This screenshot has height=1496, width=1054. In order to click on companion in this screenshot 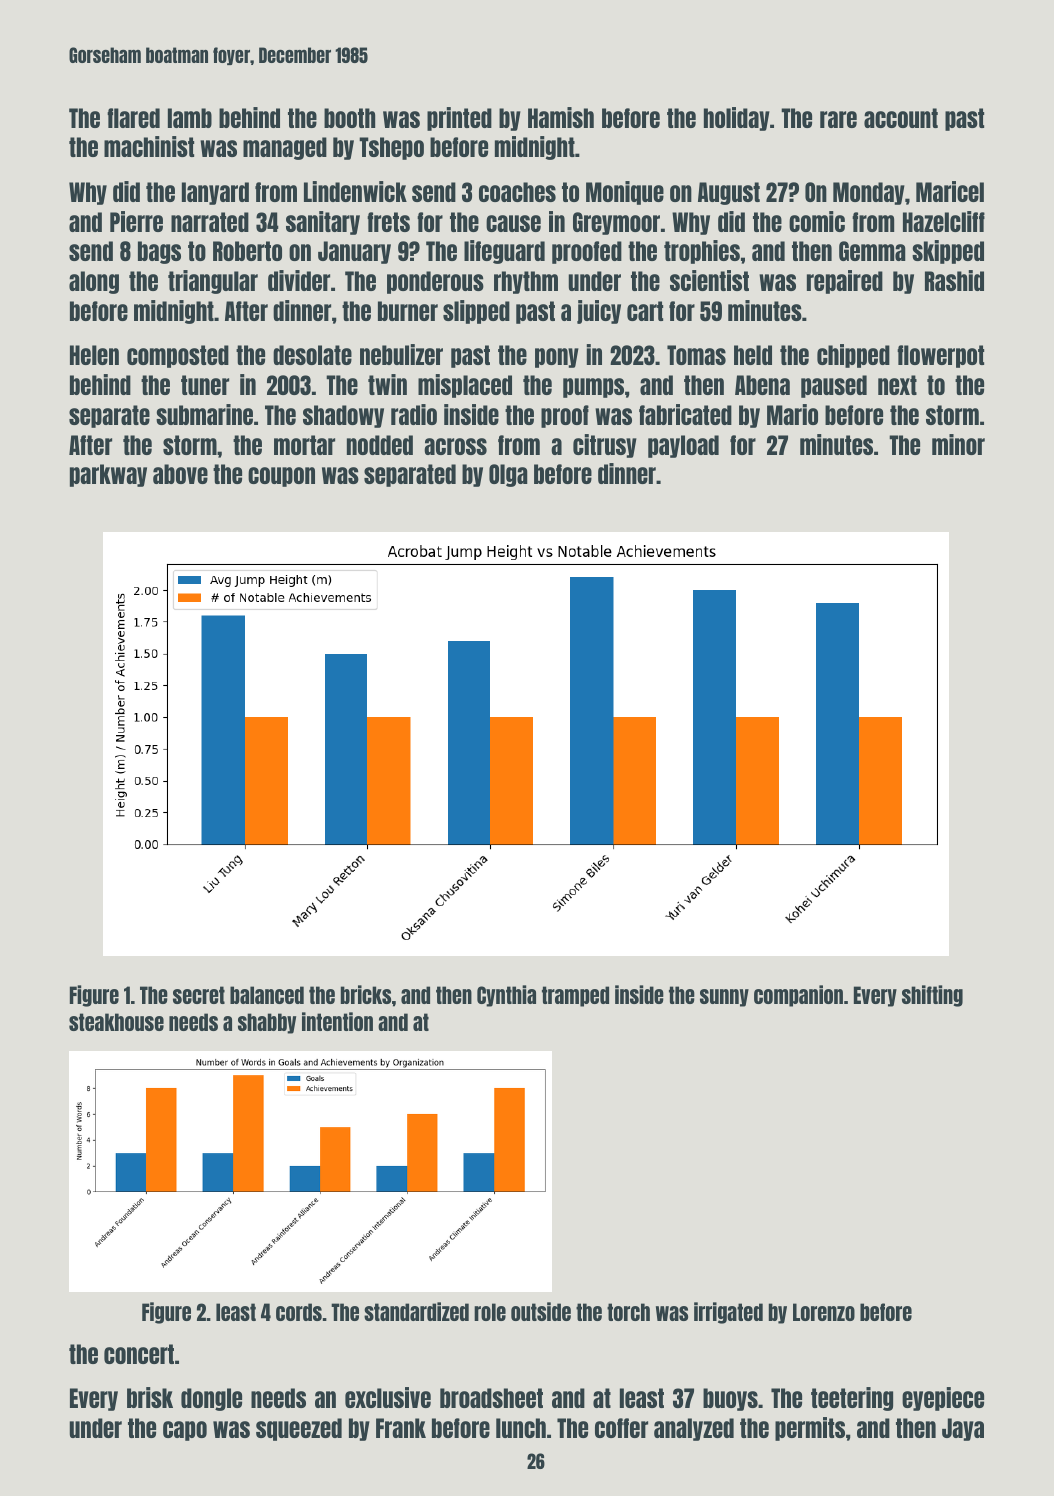, I will do `click(798, 996)`.
